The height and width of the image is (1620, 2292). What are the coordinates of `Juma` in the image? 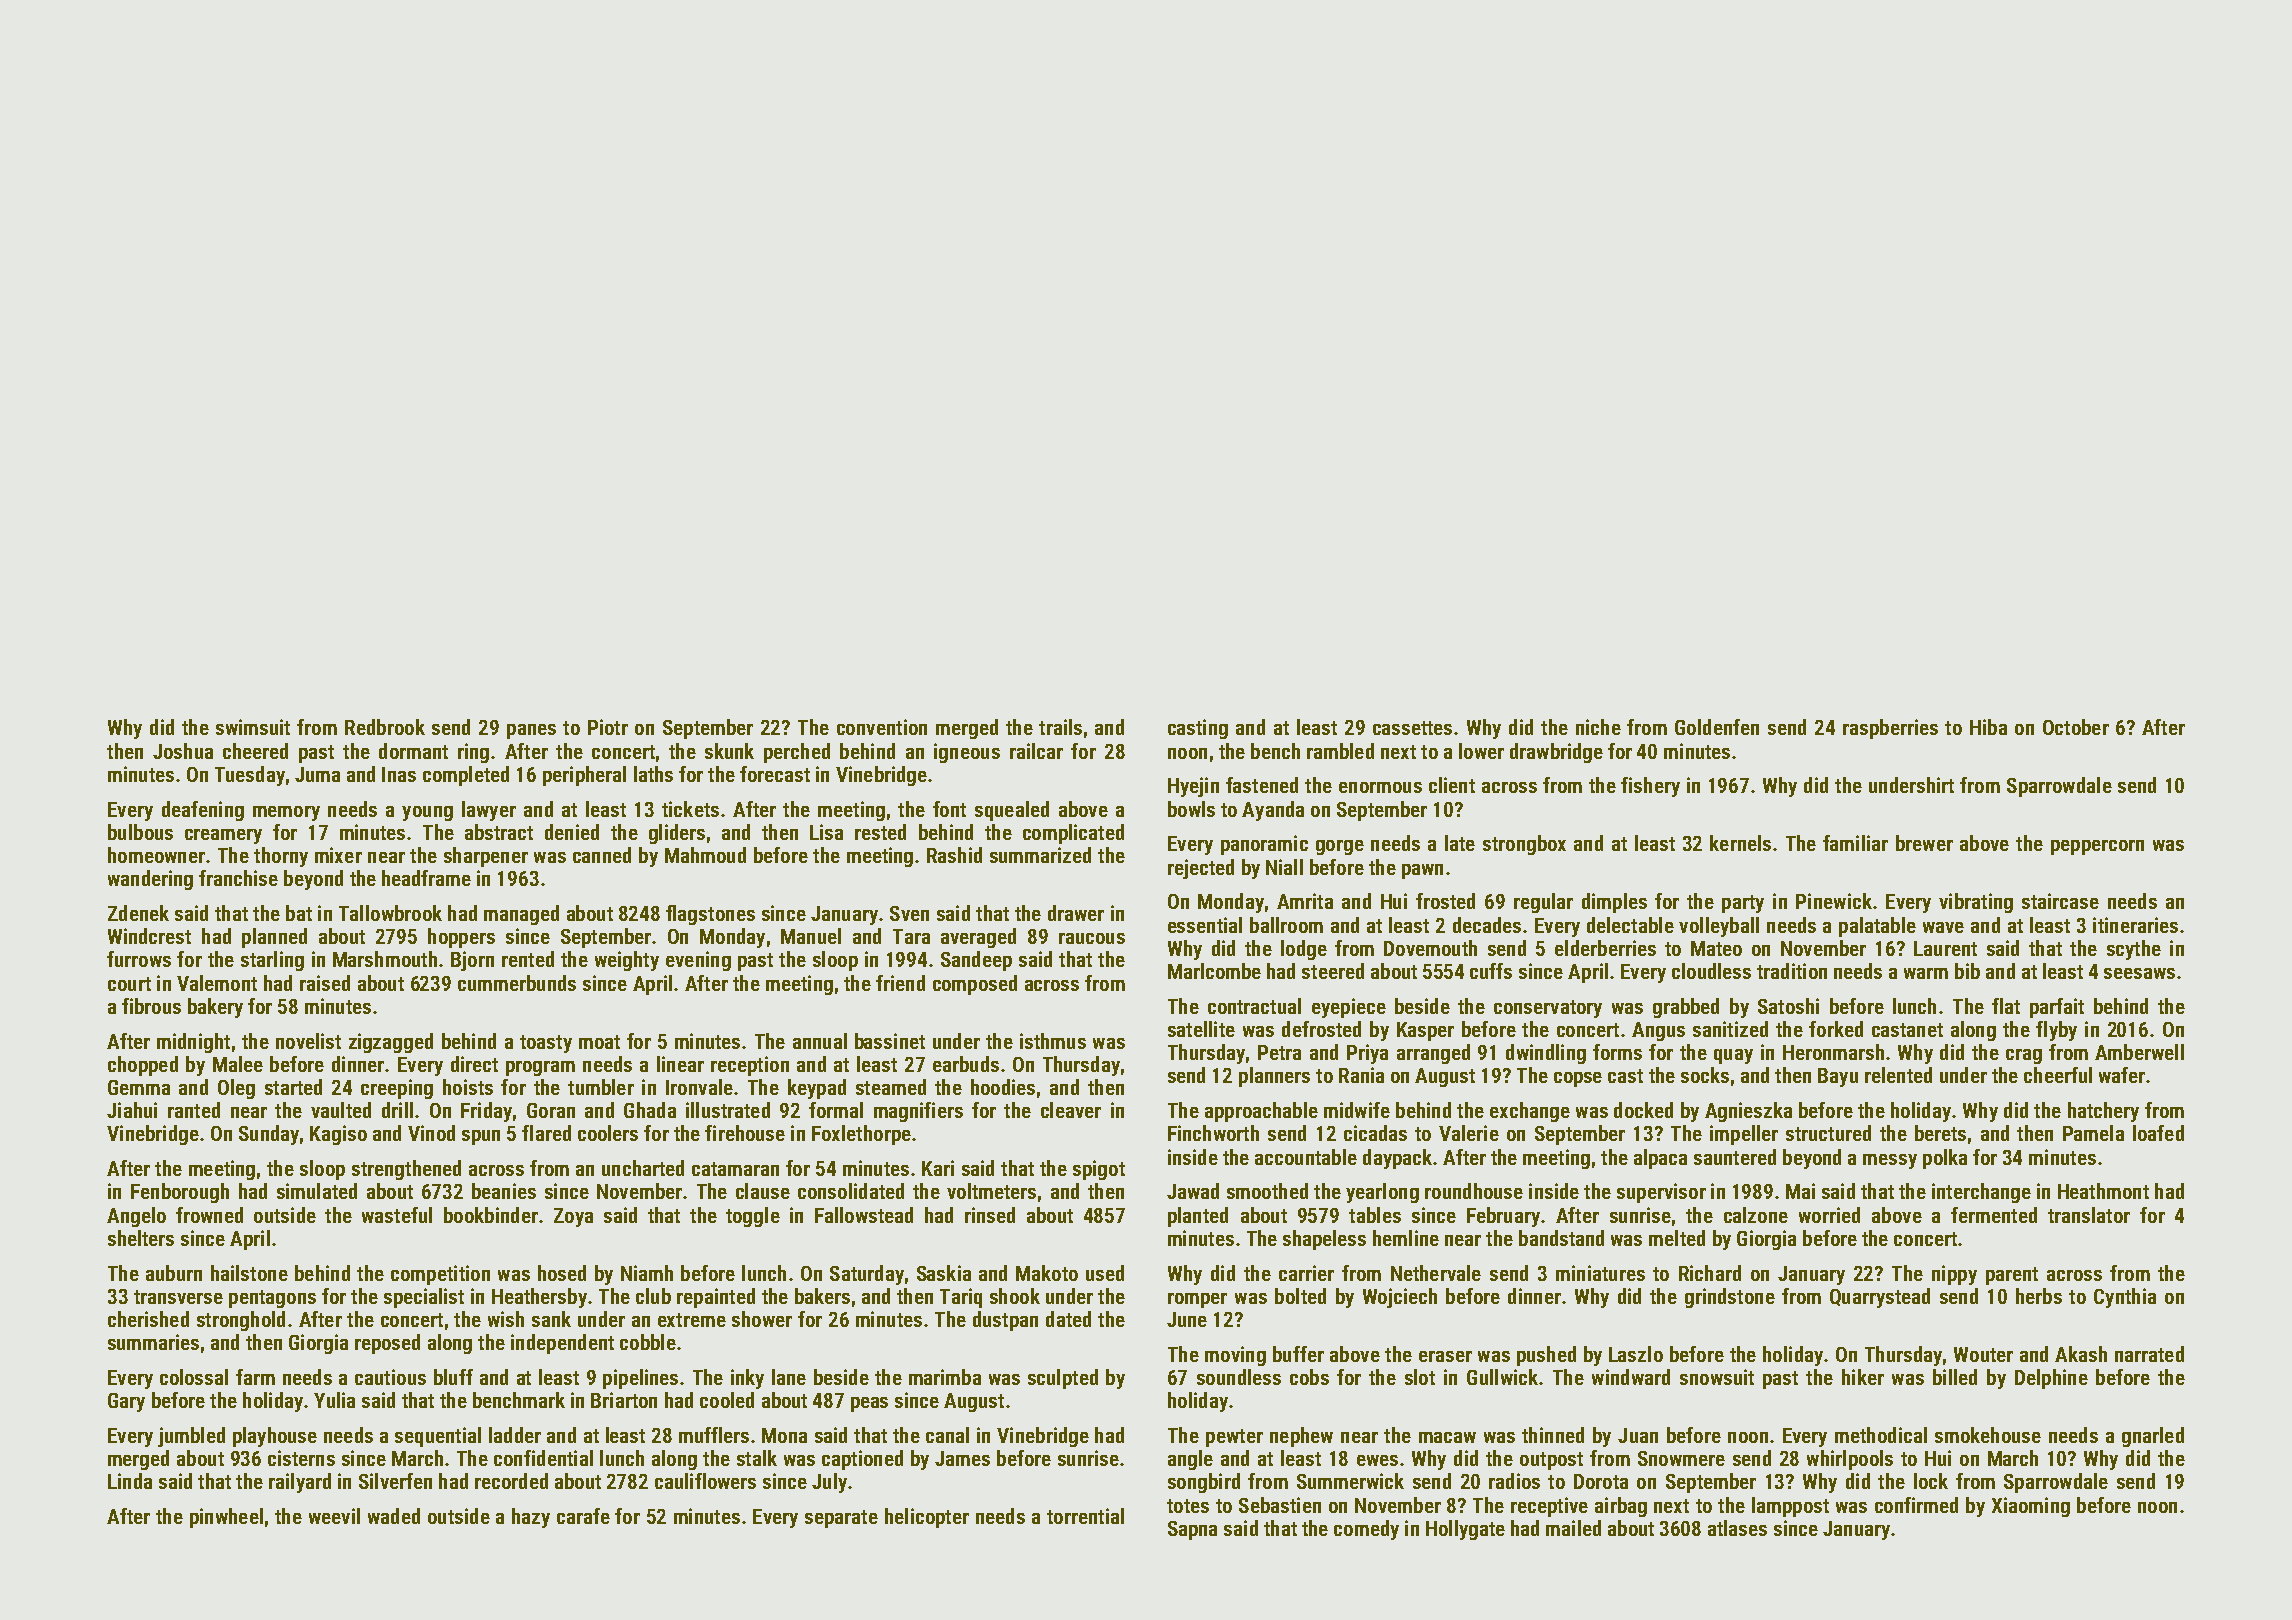 It's located at (317, 774).
